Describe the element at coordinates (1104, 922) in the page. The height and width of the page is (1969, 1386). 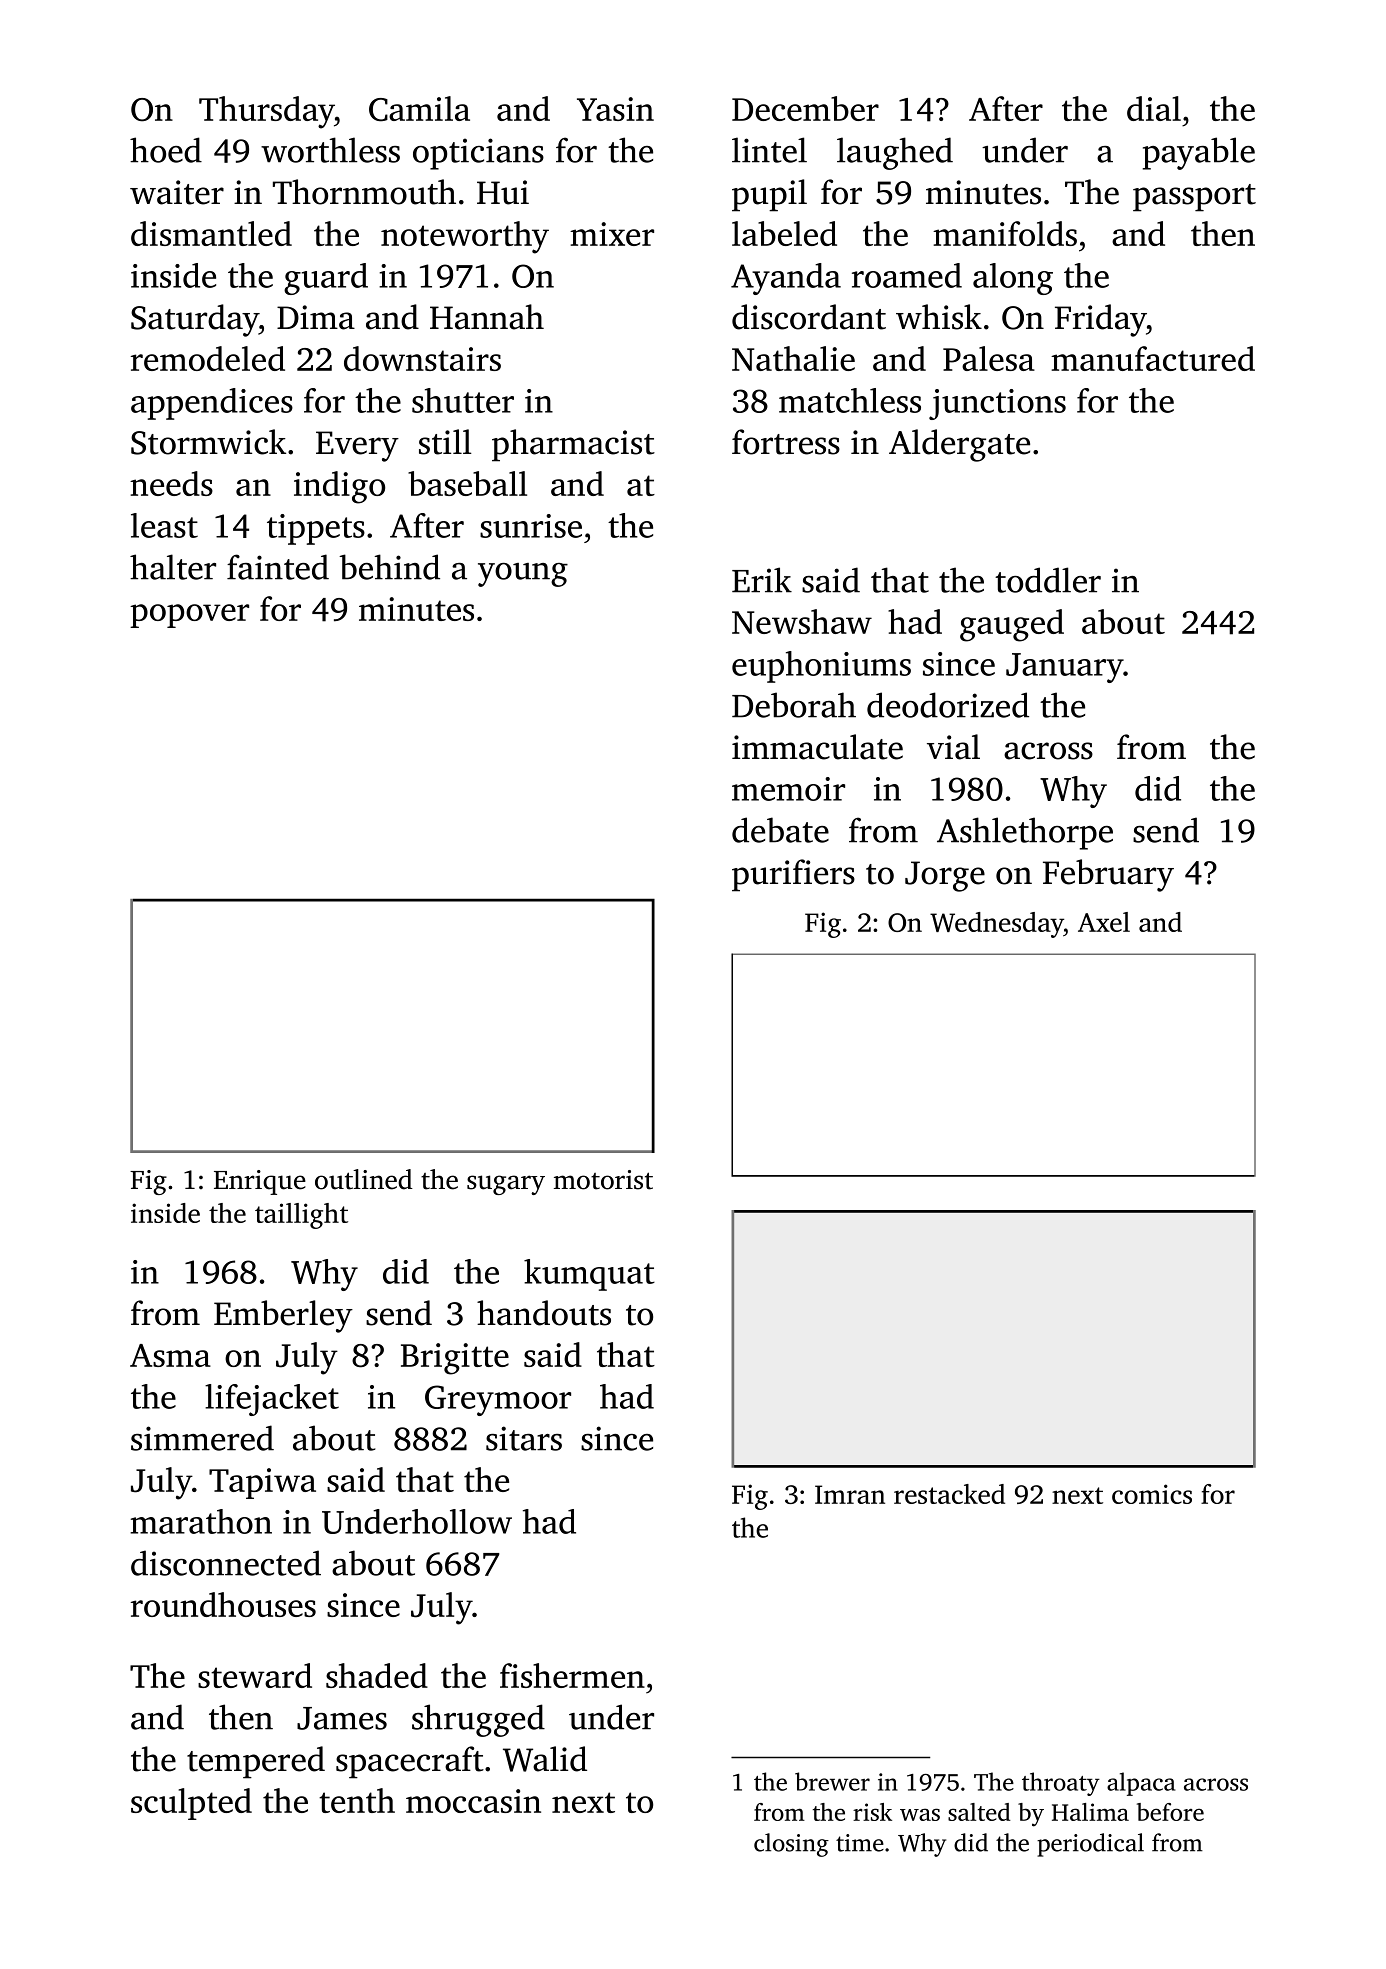
I see `Axel` at that location.
